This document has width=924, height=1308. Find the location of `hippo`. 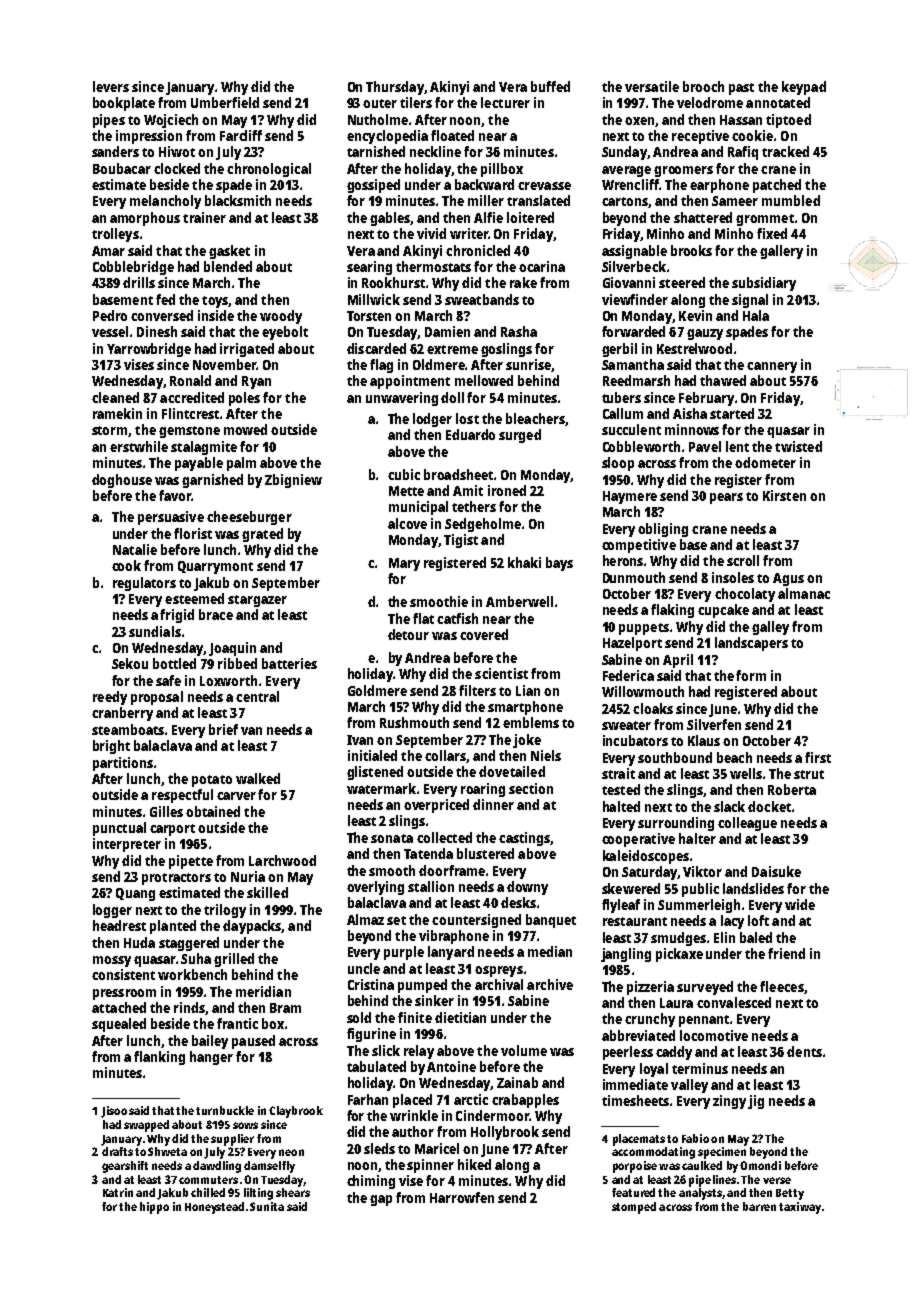

hippo is located at coordinates (154, 1208).
